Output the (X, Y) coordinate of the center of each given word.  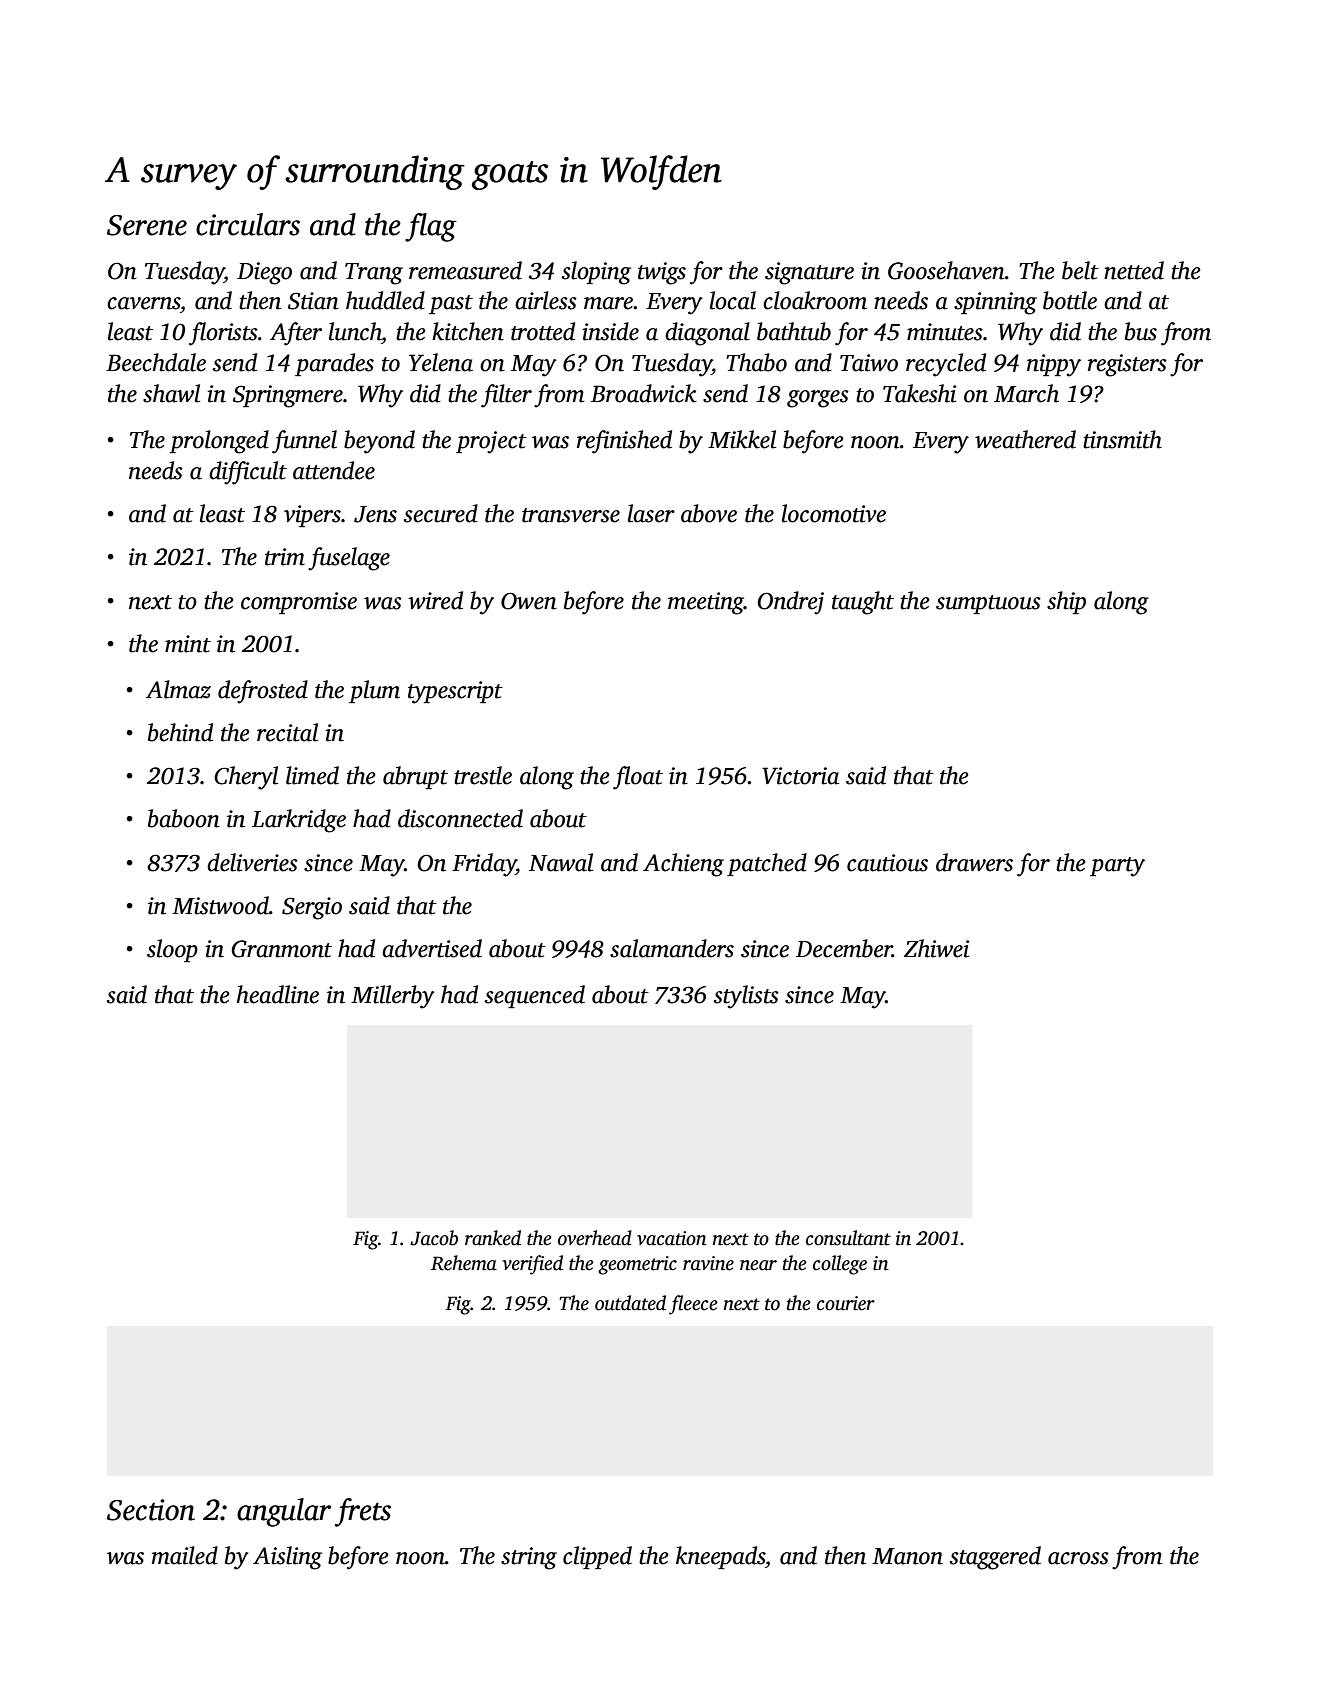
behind (180, 732)
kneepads (720, 1557)
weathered (1025, 439)
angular (284, 1512)
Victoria (800, 776)
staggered (995, 1558)
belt (1080, 270)
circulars (248, 224)
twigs (662, 273)
